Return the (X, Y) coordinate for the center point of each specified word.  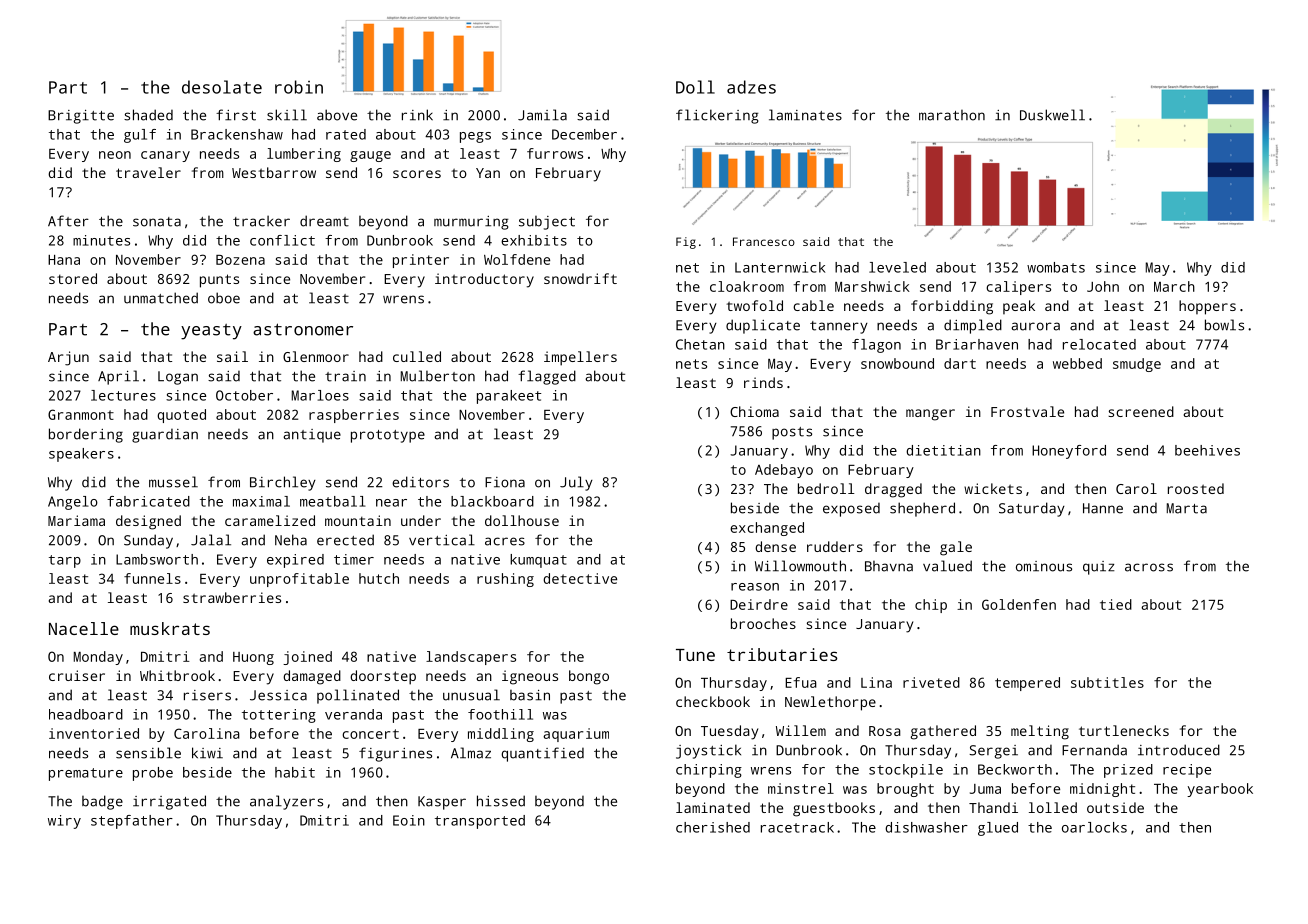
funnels (152, 578)
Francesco (764, 241)
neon (115, 155)
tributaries (782, 654)
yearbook (1220, 790)
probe (153, 774)
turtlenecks (1124, 730)
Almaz (471, 753)
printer (421, 261)
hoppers (1207, 307)
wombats (1056, 267)
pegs (475, 137)
